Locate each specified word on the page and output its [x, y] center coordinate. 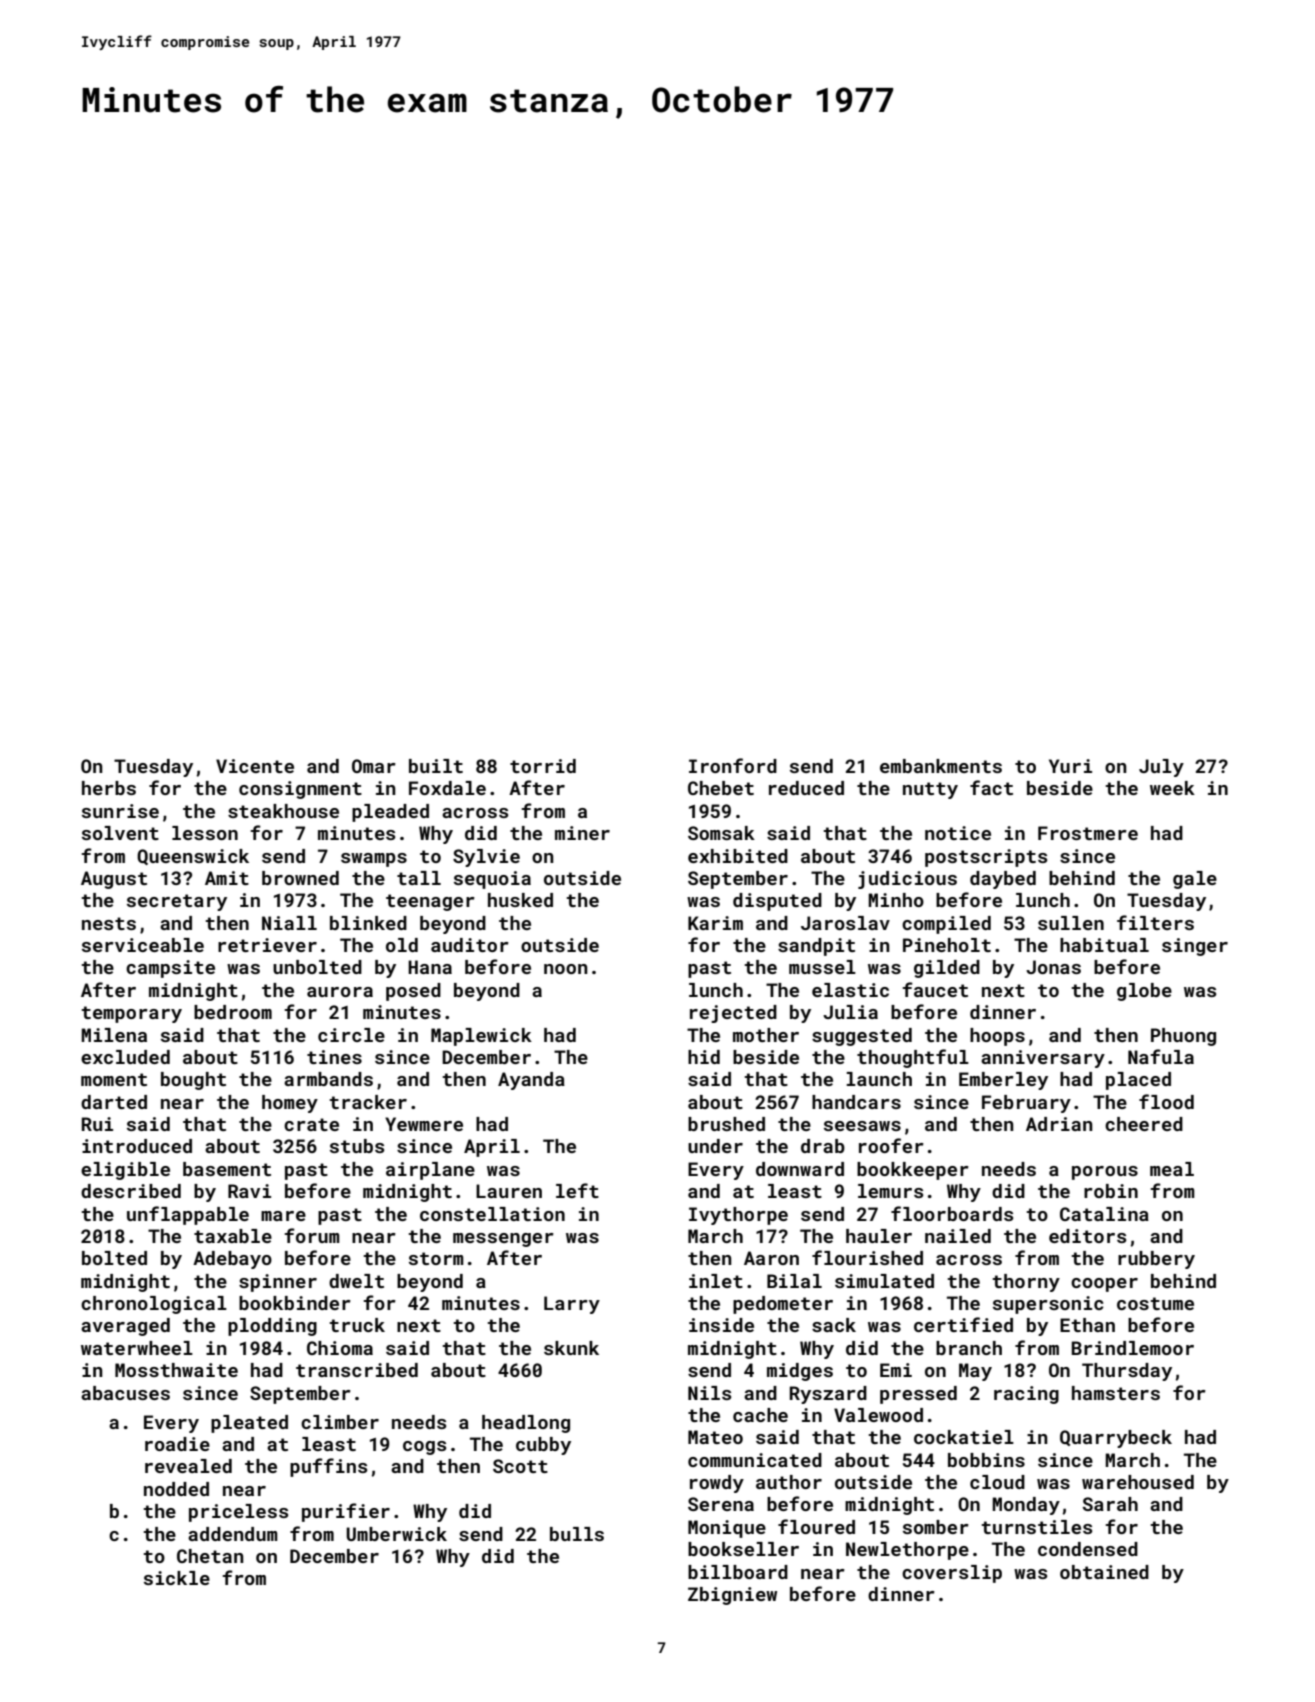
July [1161, 768]
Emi [896, 1370]
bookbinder [295, 1303]
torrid [543, 766]
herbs [109, 788]
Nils [709, 1393]
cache [760, 1415]
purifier [346, 1512]
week [1172, 788]
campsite [170, 969]
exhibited [738, 856]
